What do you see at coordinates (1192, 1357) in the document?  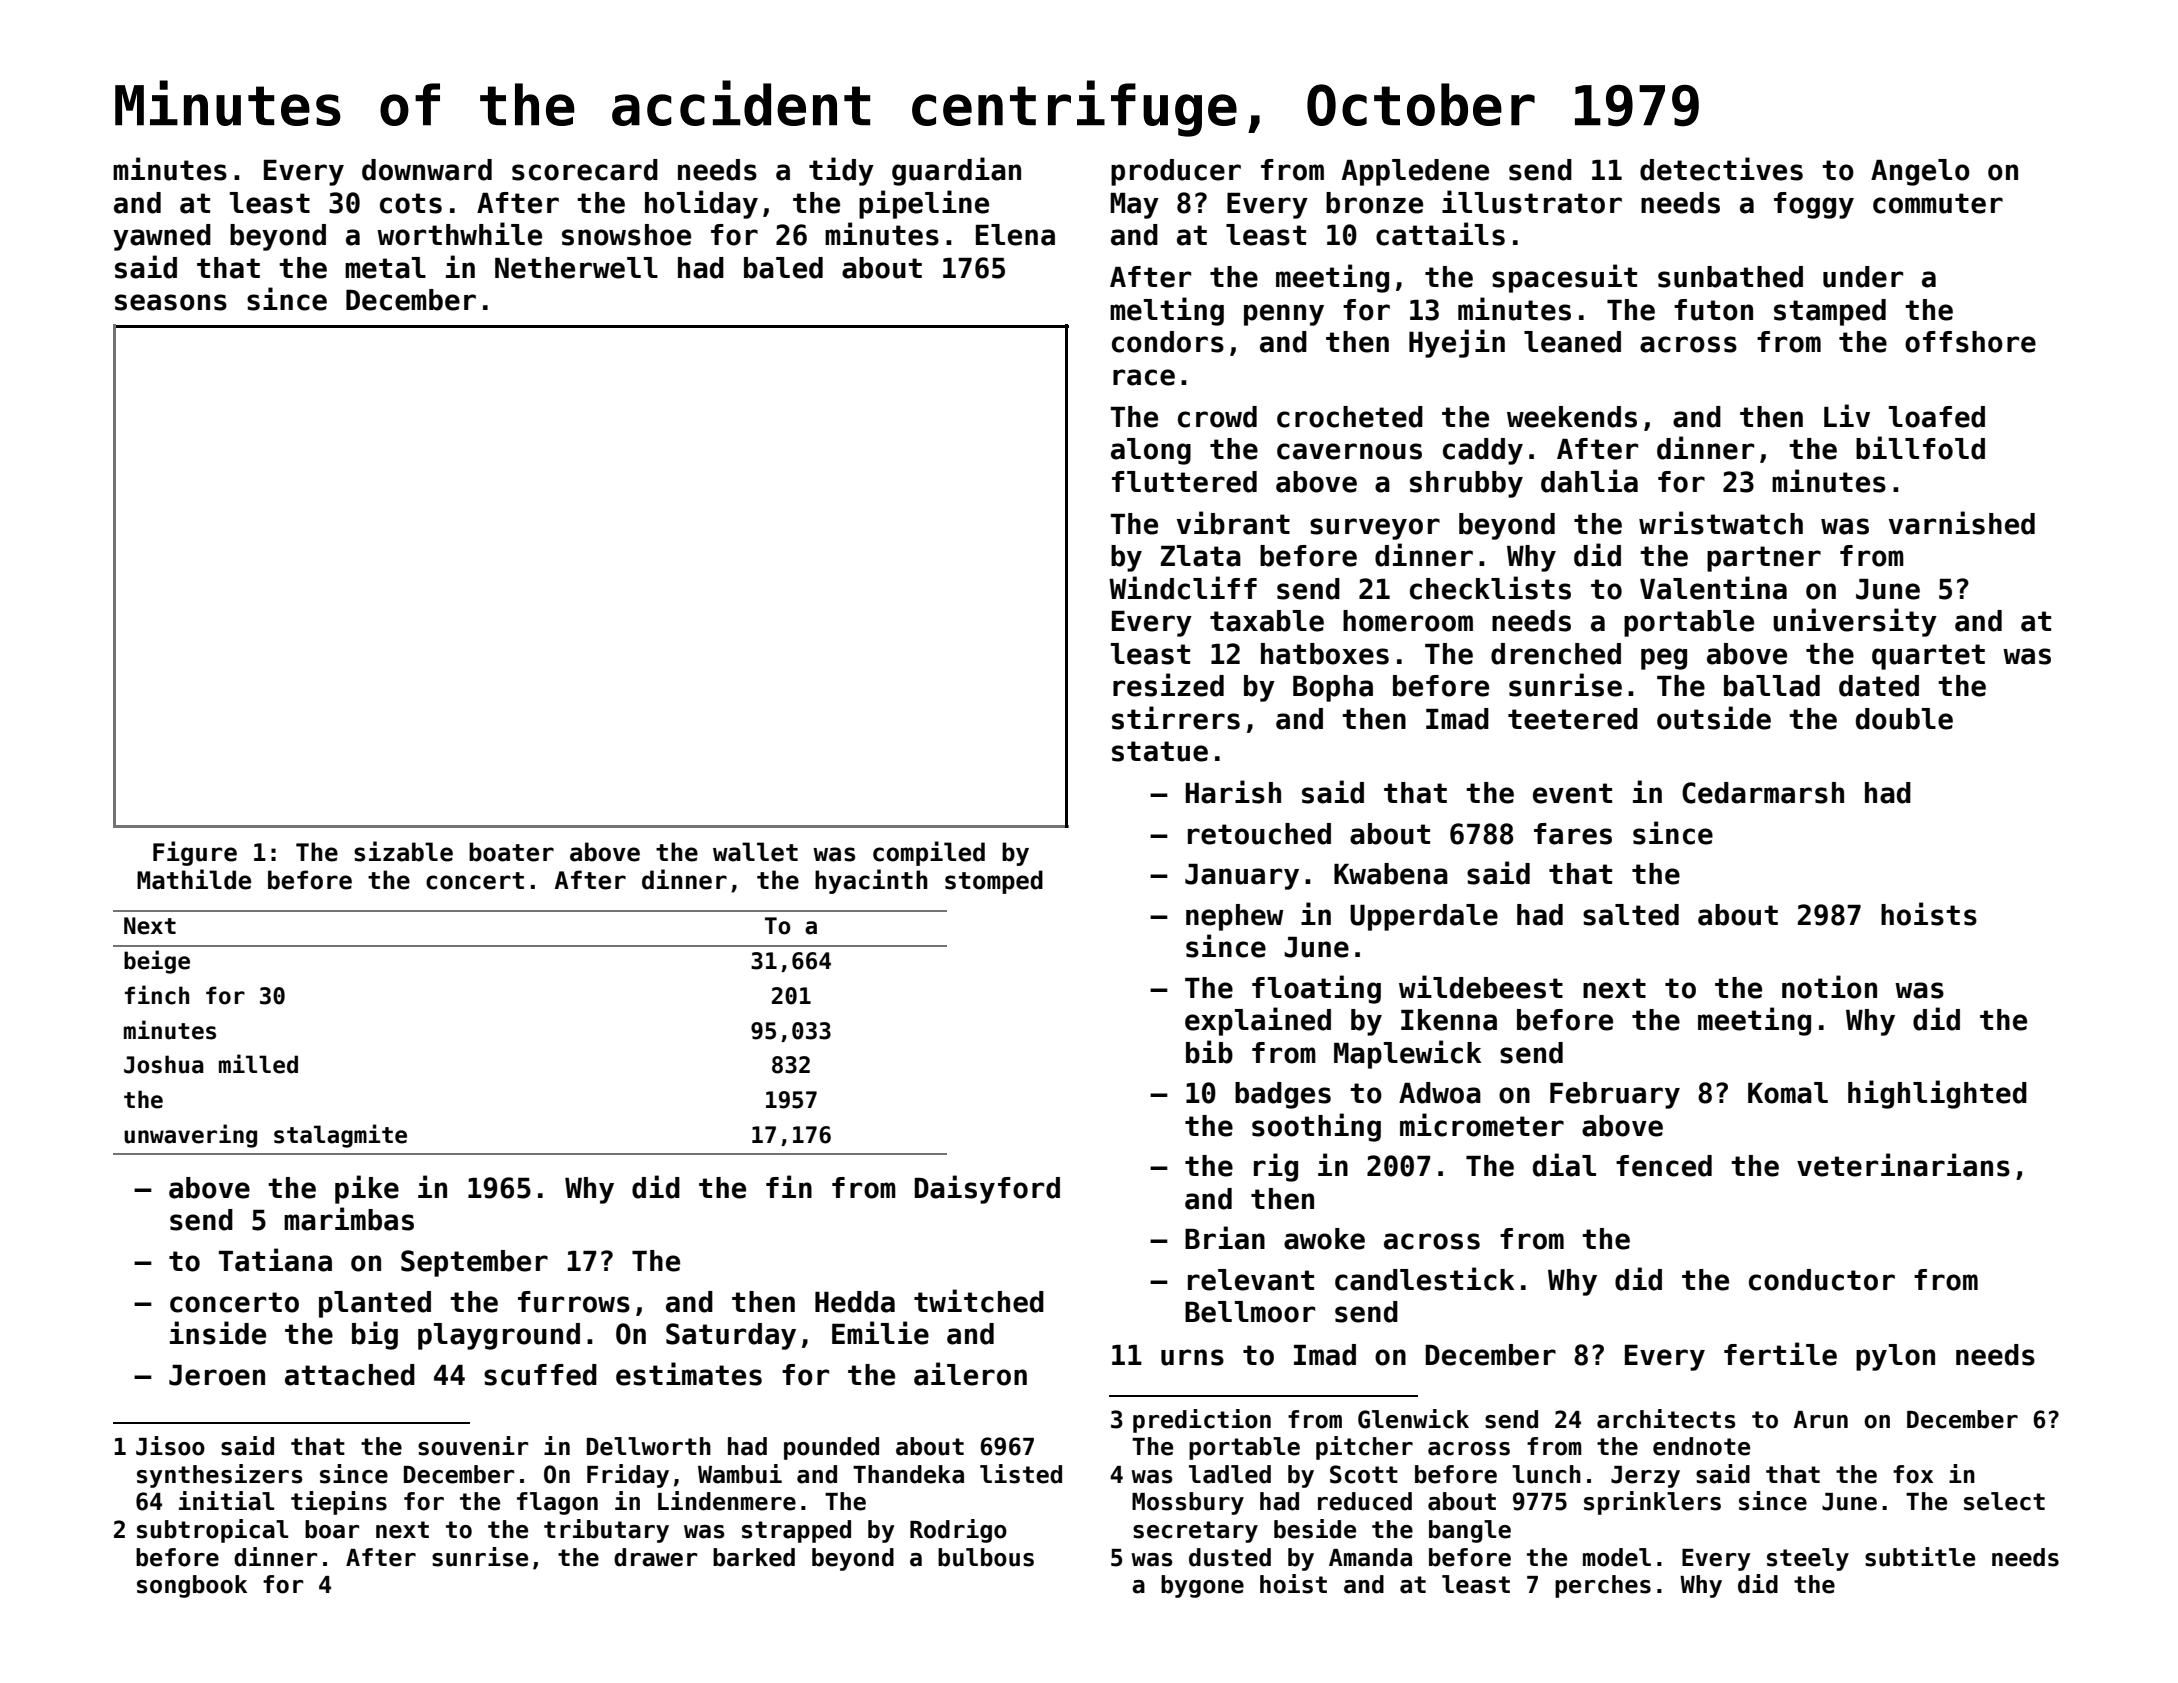 I see `urns` at bounding box center [1192, 1357].
